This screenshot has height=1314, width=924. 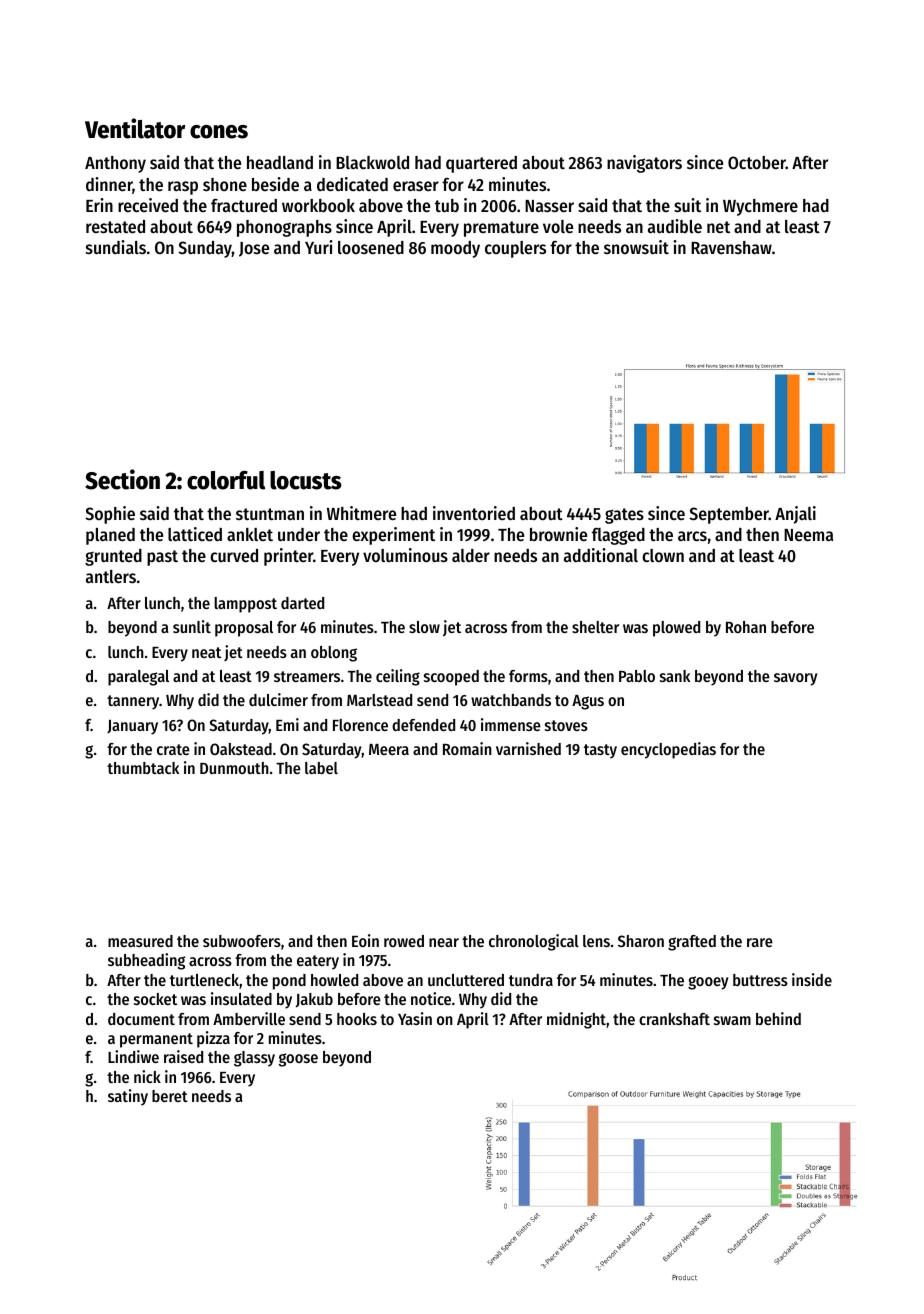 What do you see at coordinates (219, 132) in the screenshot?
I see `cones` at bounding box center [219, 132].
